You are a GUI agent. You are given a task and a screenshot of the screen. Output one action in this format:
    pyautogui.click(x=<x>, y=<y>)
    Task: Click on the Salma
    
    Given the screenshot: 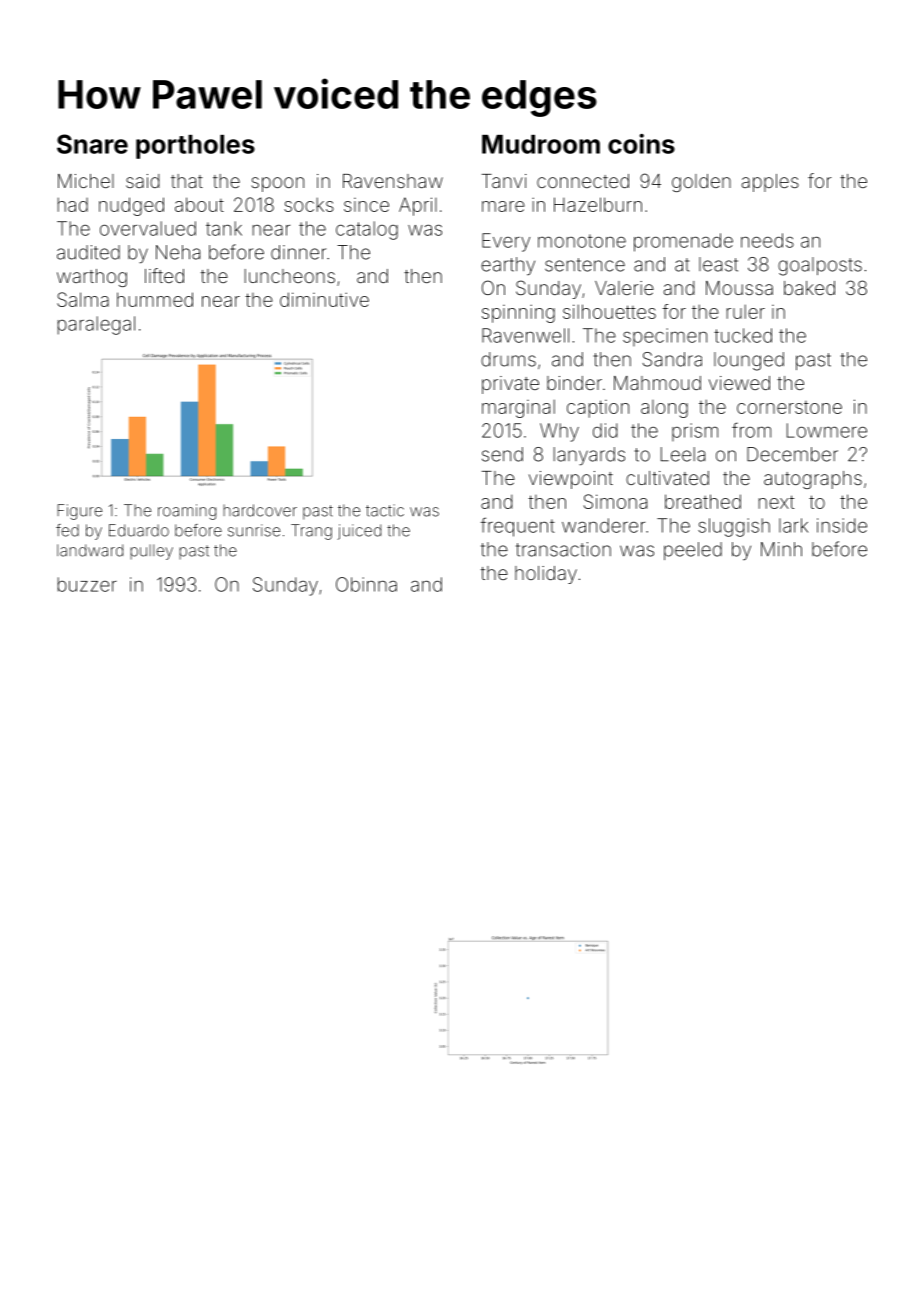 What is the action you would take?
    pyautogui.click(x=83, y=299)
